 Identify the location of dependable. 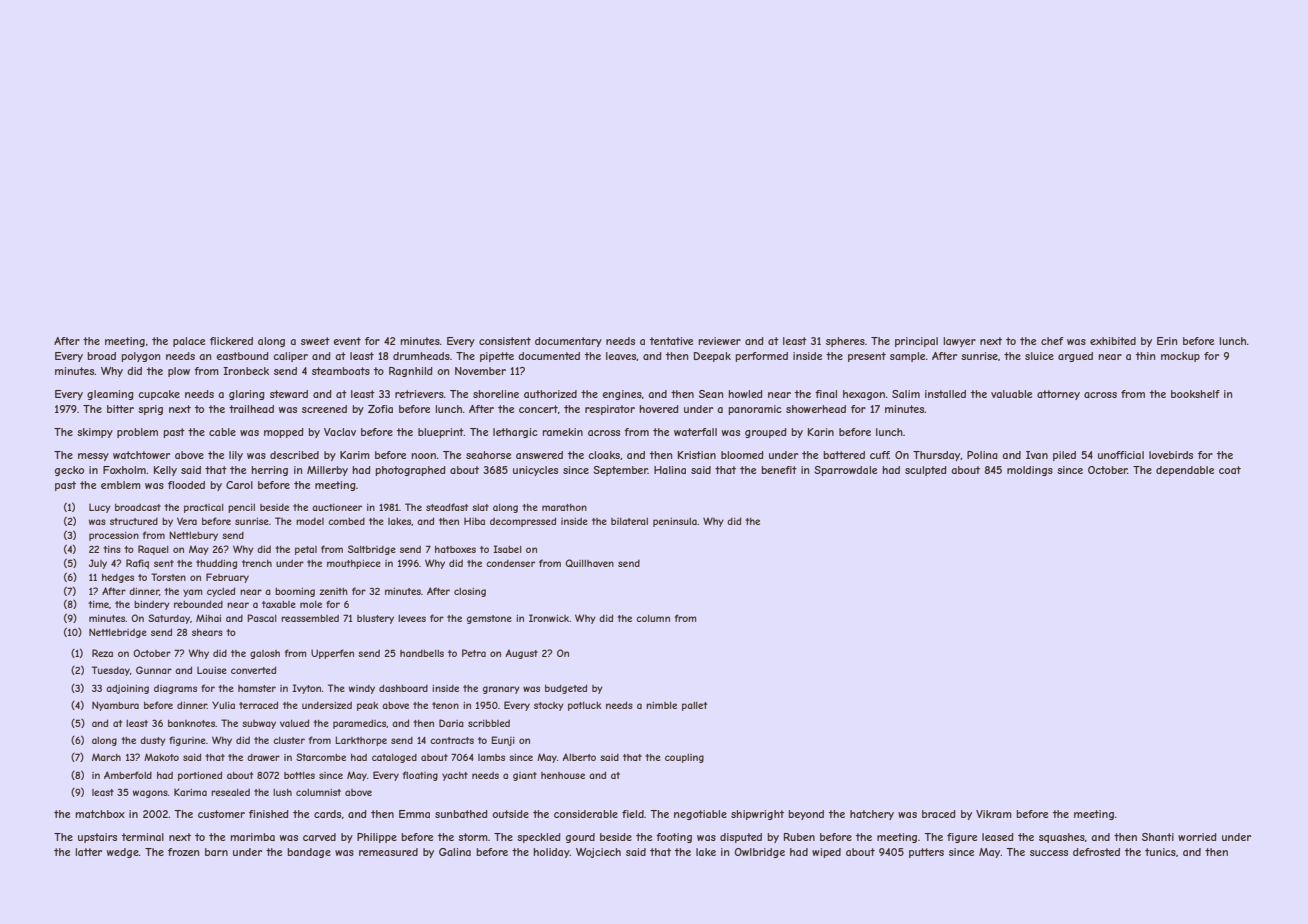
(1185, 471).
